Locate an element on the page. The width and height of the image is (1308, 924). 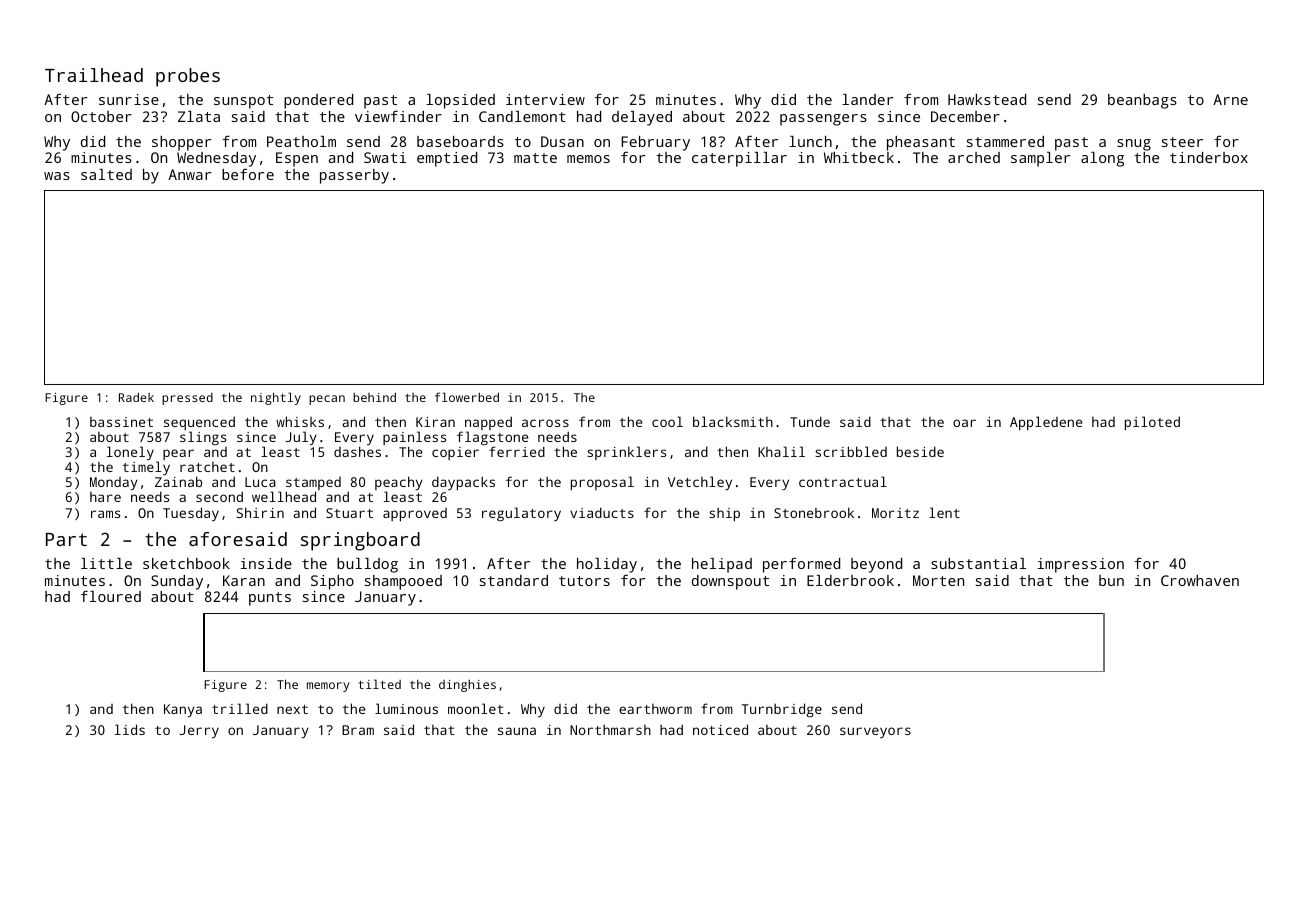
hare is located at coordinates (105, 497).
